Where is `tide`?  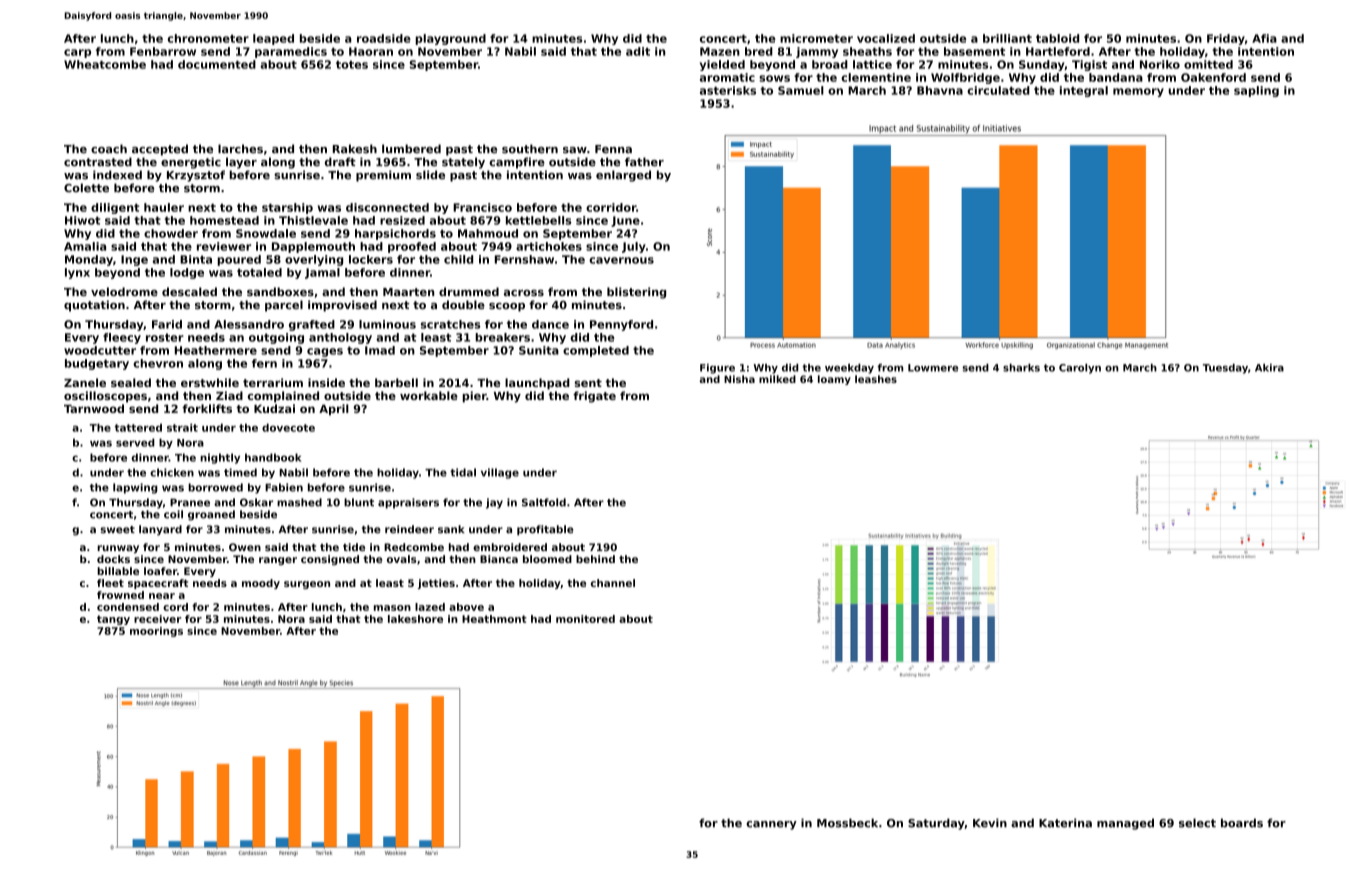 tide is located at coordinates (354, 547).
